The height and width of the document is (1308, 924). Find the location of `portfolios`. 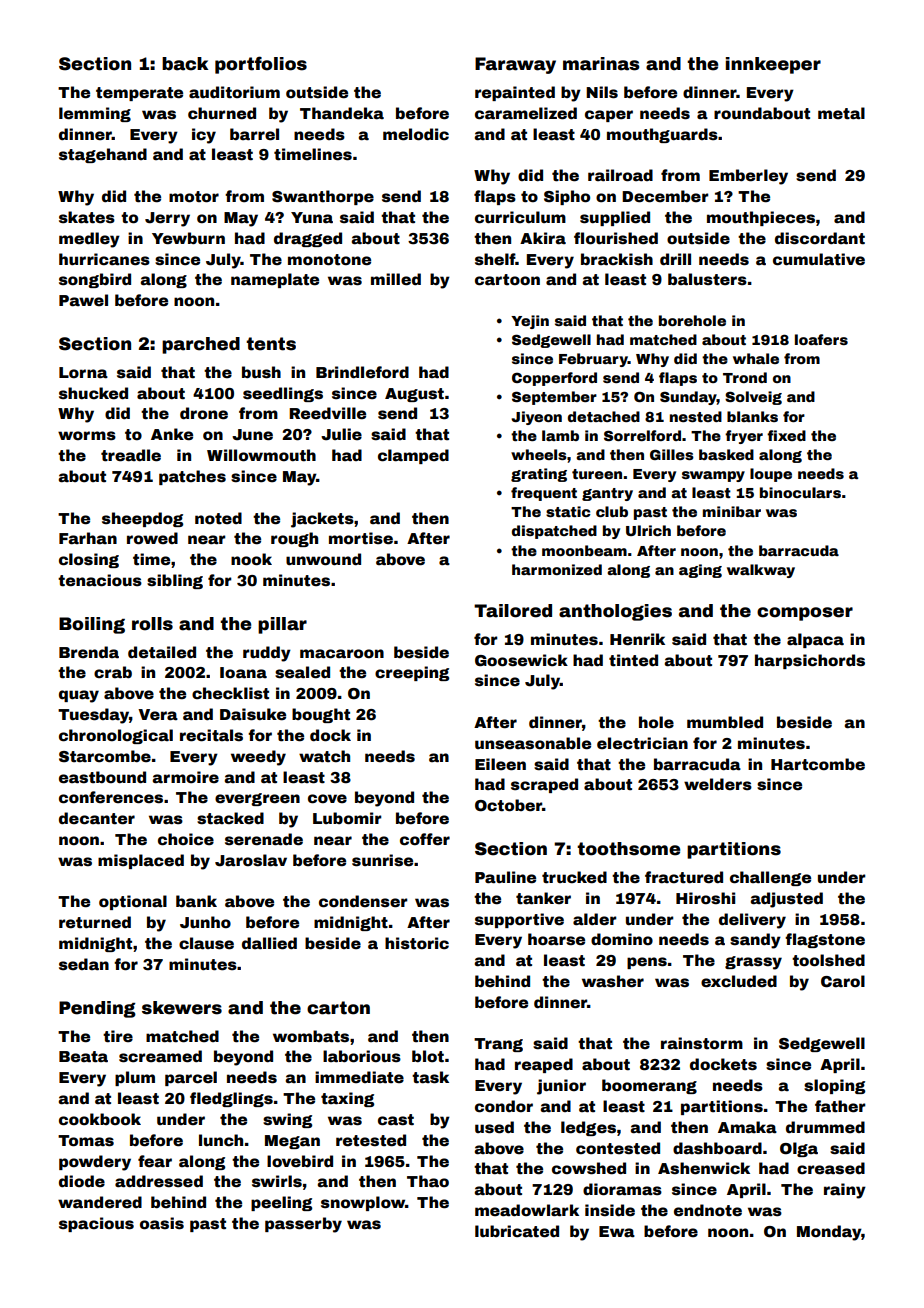

portfolios is located at coordinates (261, 65).
